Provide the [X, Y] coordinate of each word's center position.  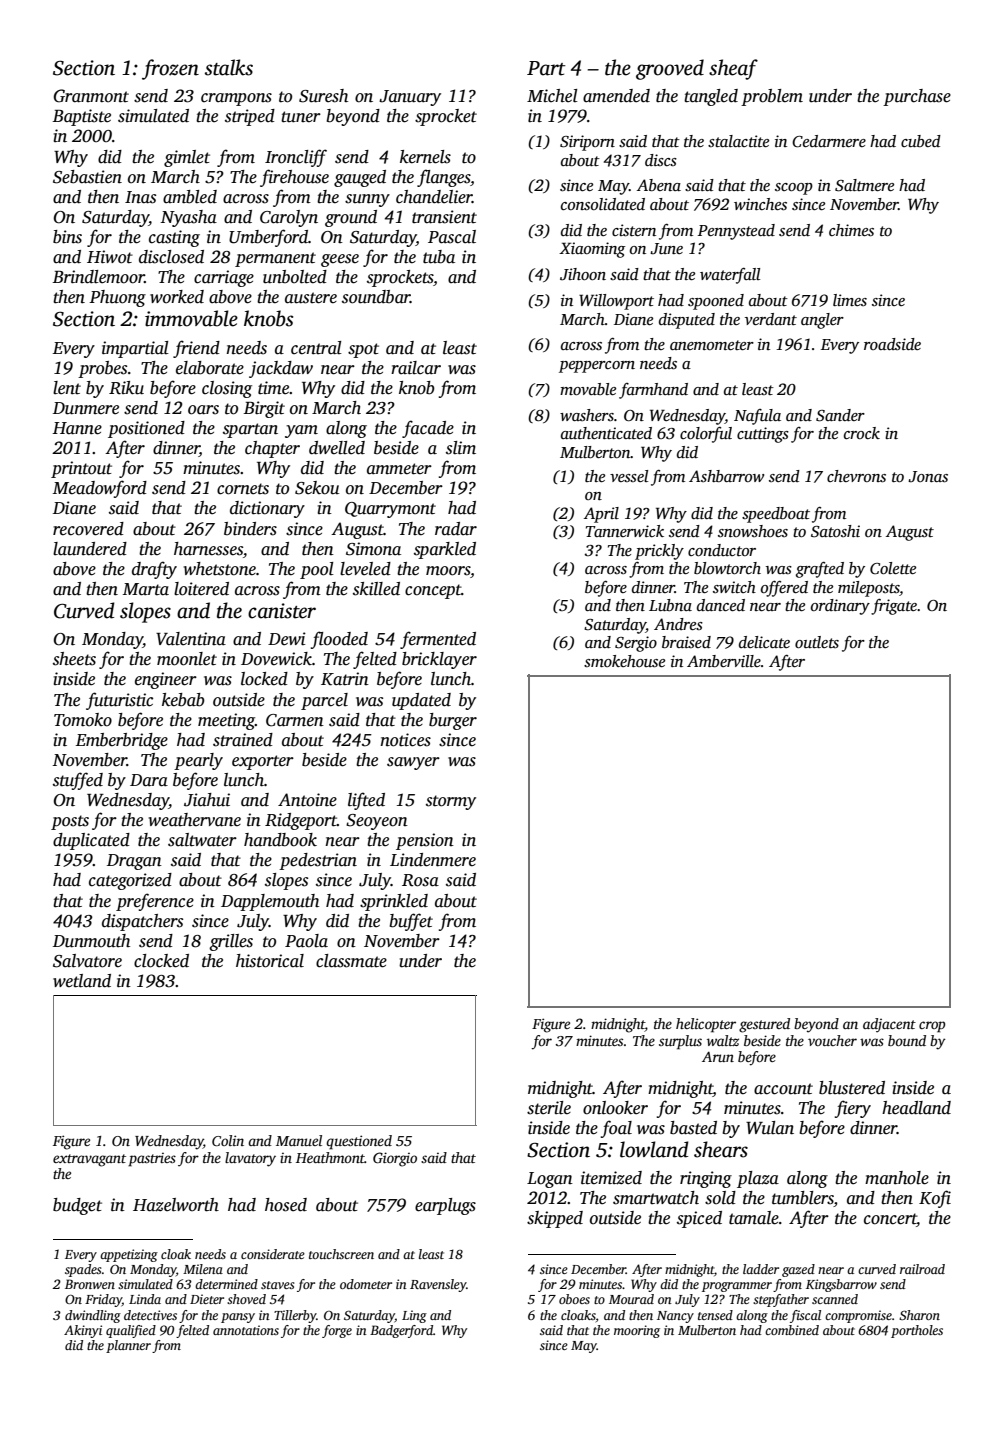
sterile [549, 1108]
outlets [817, 642]
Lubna [670, 605]
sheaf [733, 69]
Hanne [77, 428]
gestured [764, 1025]
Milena [203, 1269]
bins [67, 237]
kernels [425, 157]
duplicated [91, 841]
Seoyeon [377, 822]
